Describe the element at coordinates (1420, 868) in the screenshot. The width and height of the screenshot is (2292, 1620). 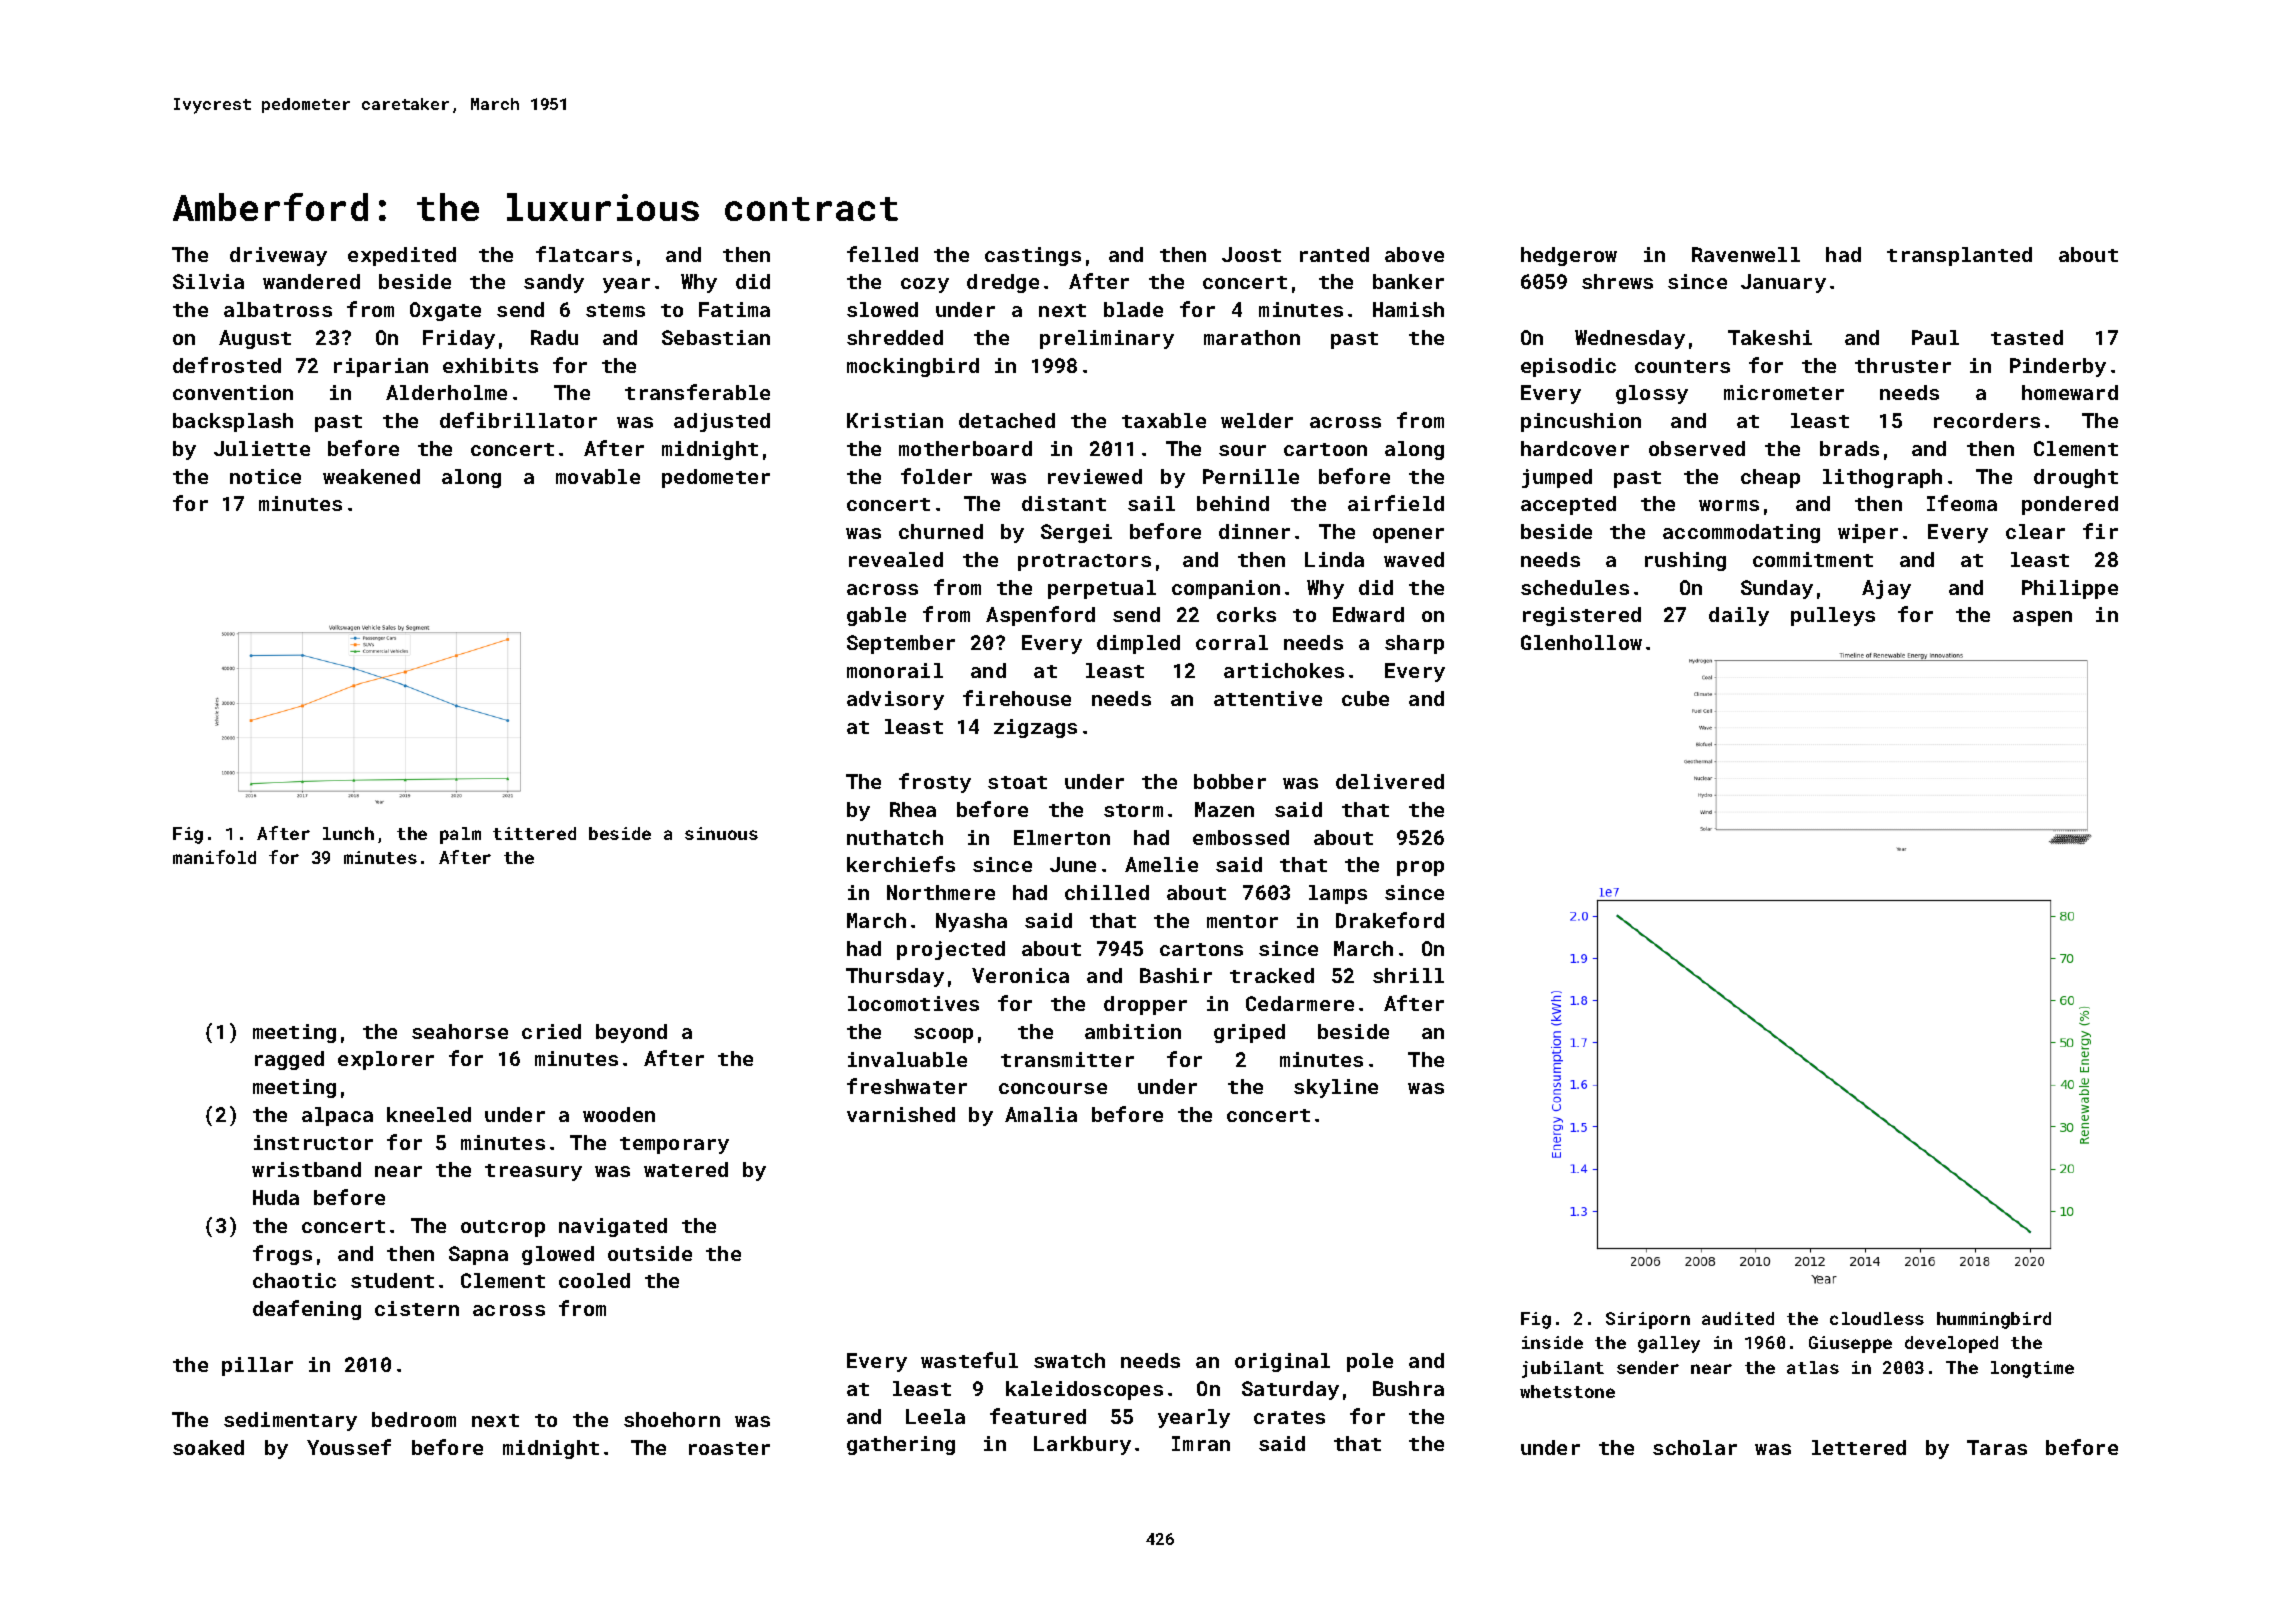
I see `prop` at that location.
